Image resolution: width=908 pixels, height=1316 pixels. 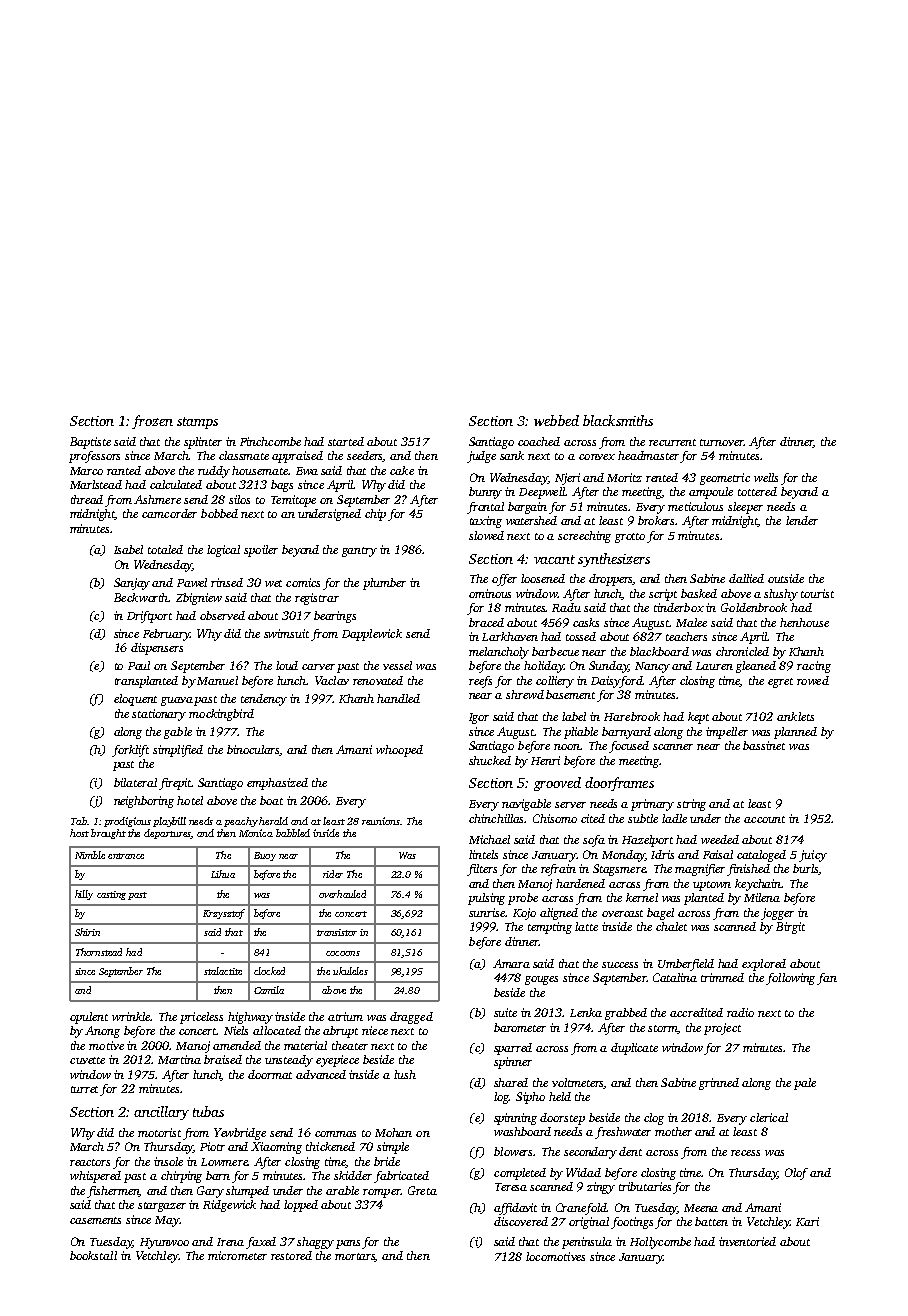 I want to click on Harebrook, so click(x=632, y=716).
